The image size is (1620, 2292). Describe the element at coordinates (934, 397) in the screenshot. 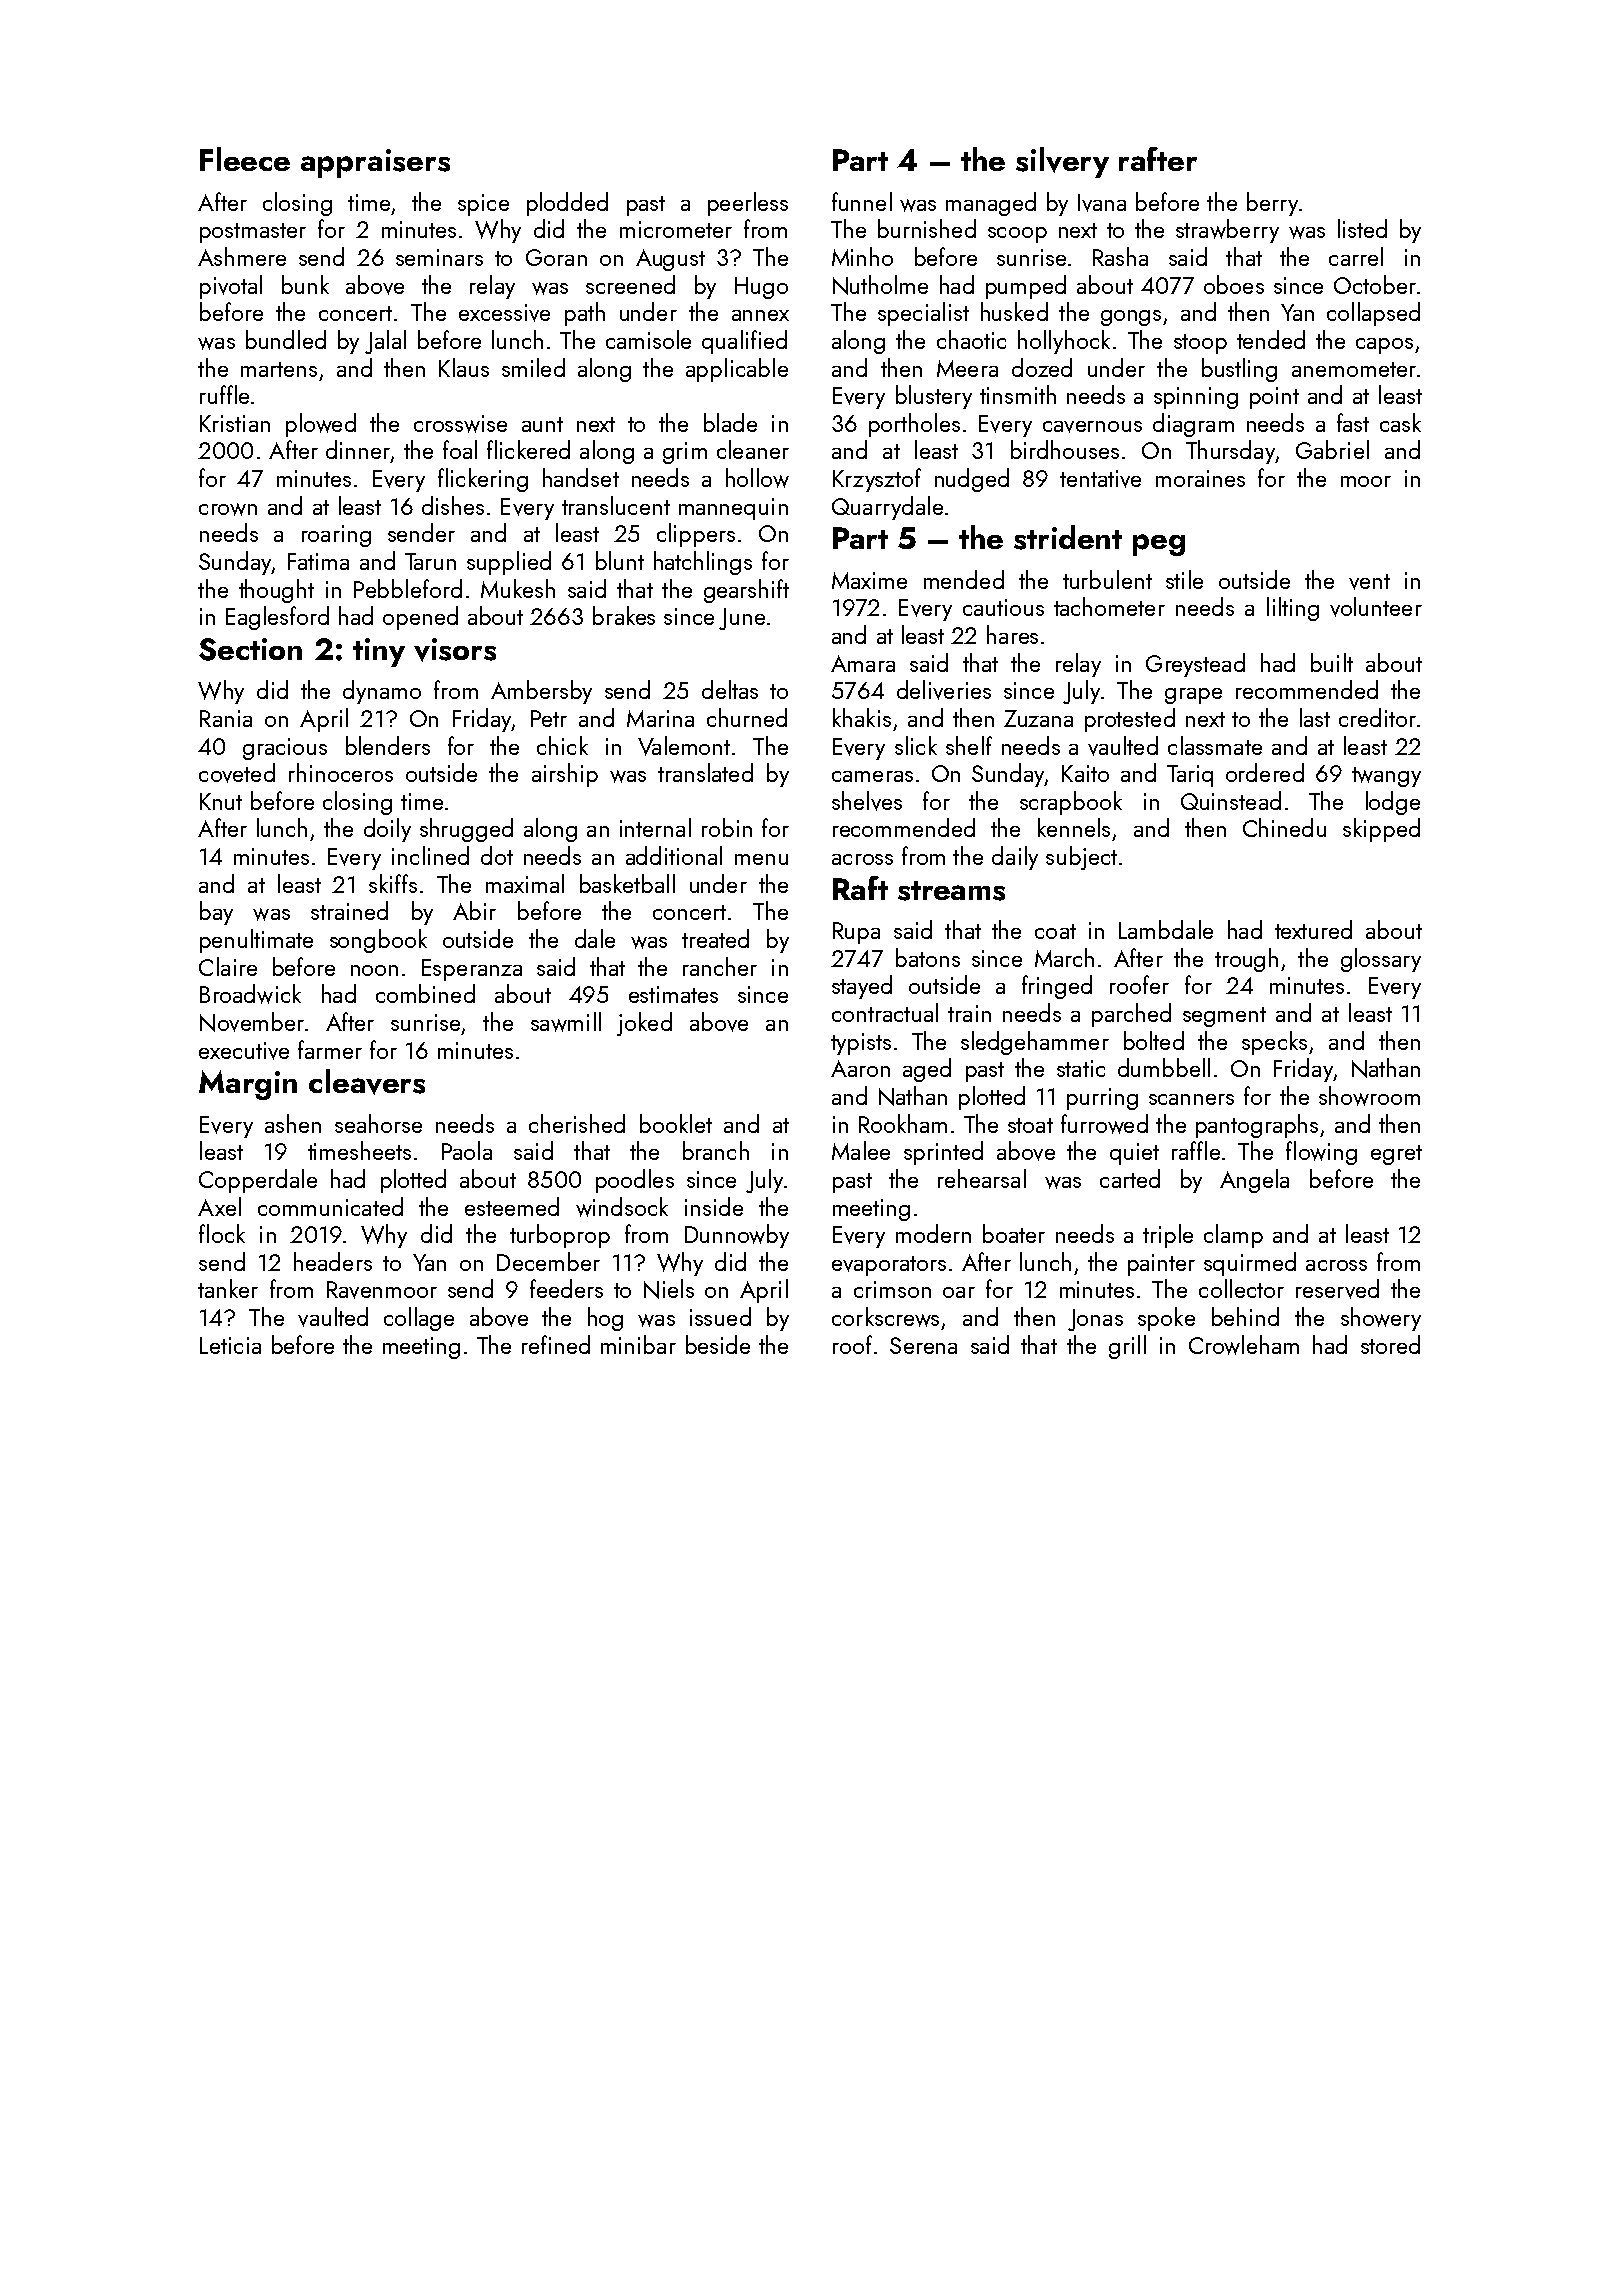

I see `blustery` at that location.
